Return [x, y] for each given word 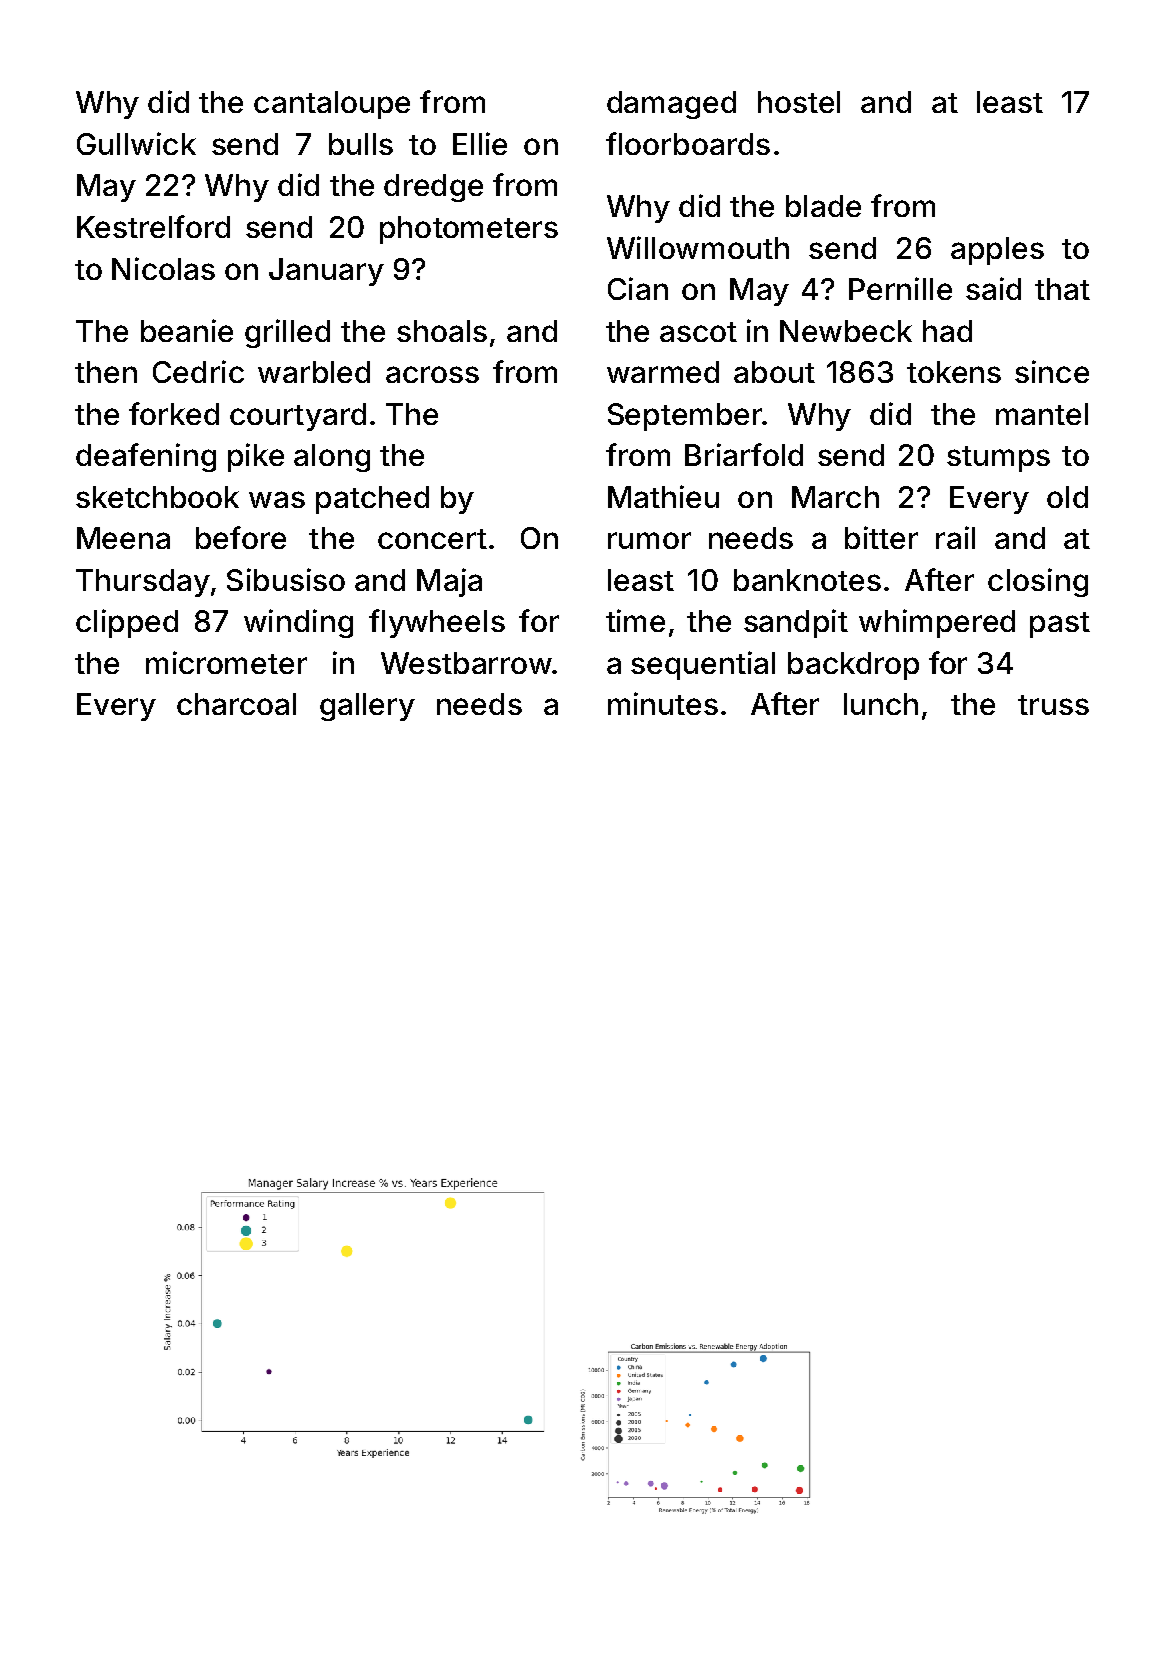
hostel [799, 102]
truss [1053, 705]
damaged [671, 105]
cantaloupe [332, 105]
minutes [663, 703]
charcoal [236, 704]
